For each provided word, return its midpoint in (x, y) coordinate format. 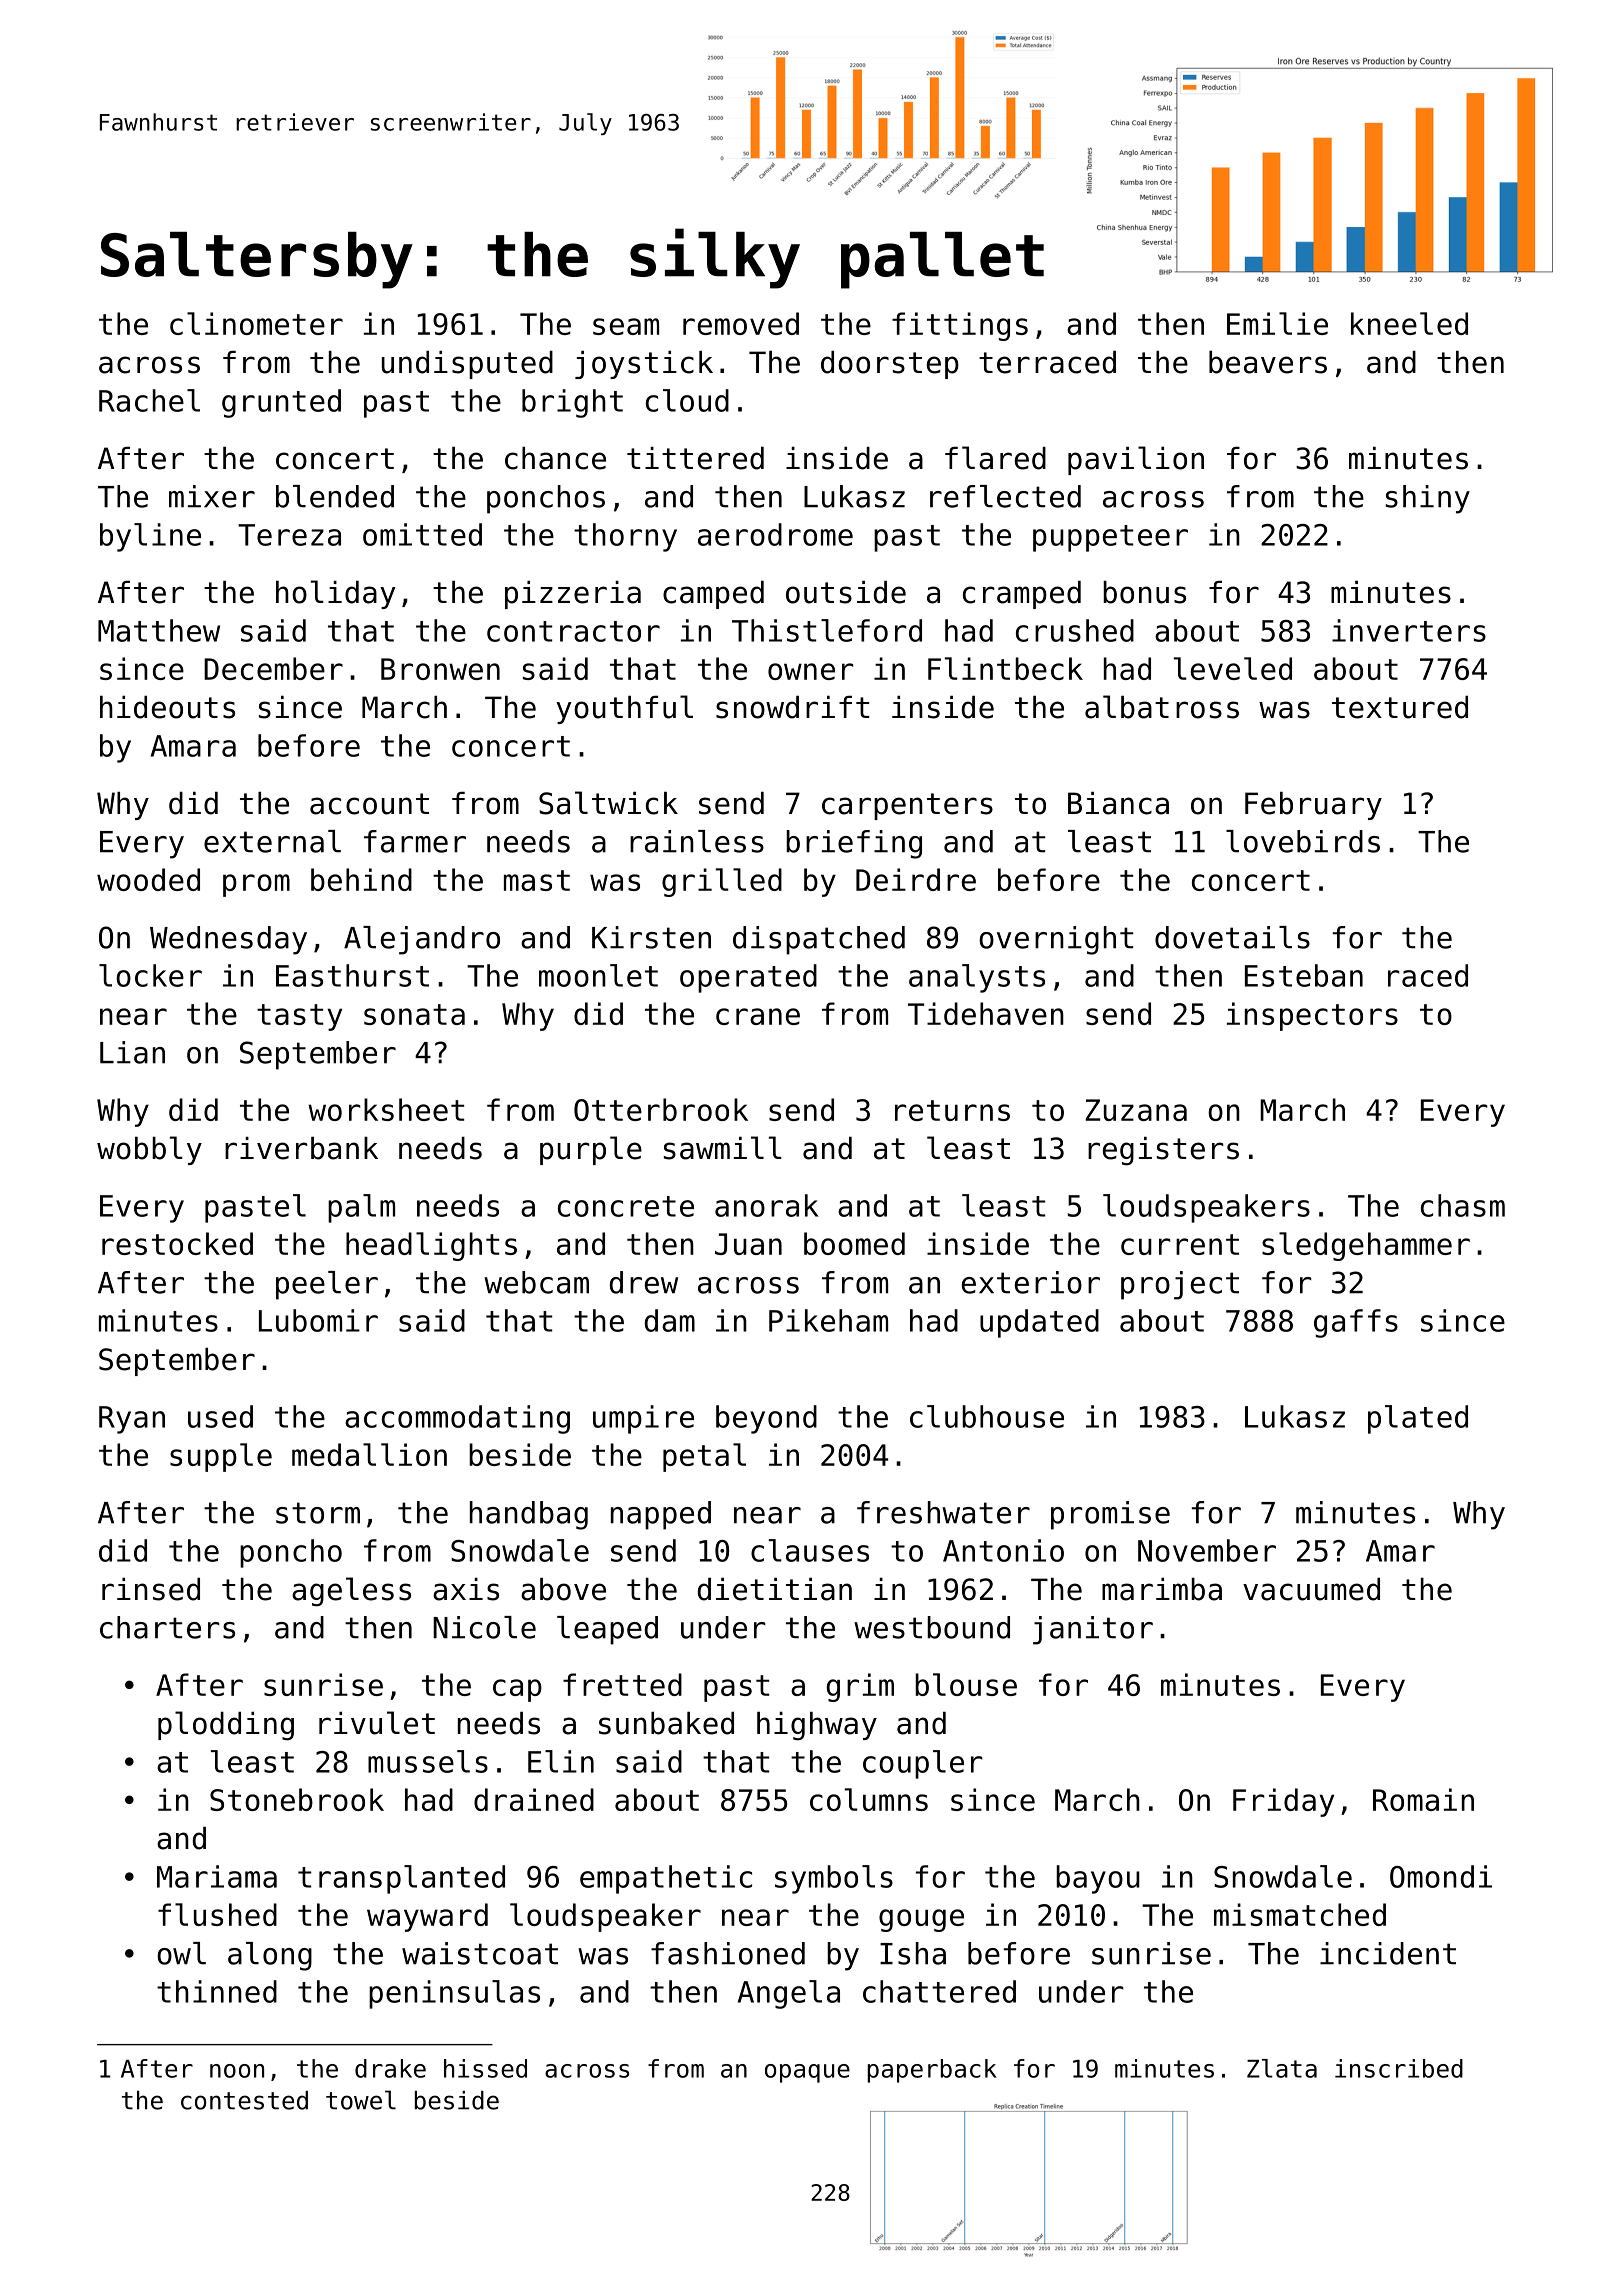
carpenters (907, 806)
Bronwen (440, 669)
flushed (217, 1914)
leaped (607, 1630)
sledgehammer (1366, 1246)
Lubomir (318, 1320)
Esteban (1304, 975)
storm (318, 1513)
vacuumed (1311, 1589)
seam (626, 326)
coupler (923, 1764)
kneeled (1409, 323)
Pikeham (828, 1320)
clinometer (256, 323)
